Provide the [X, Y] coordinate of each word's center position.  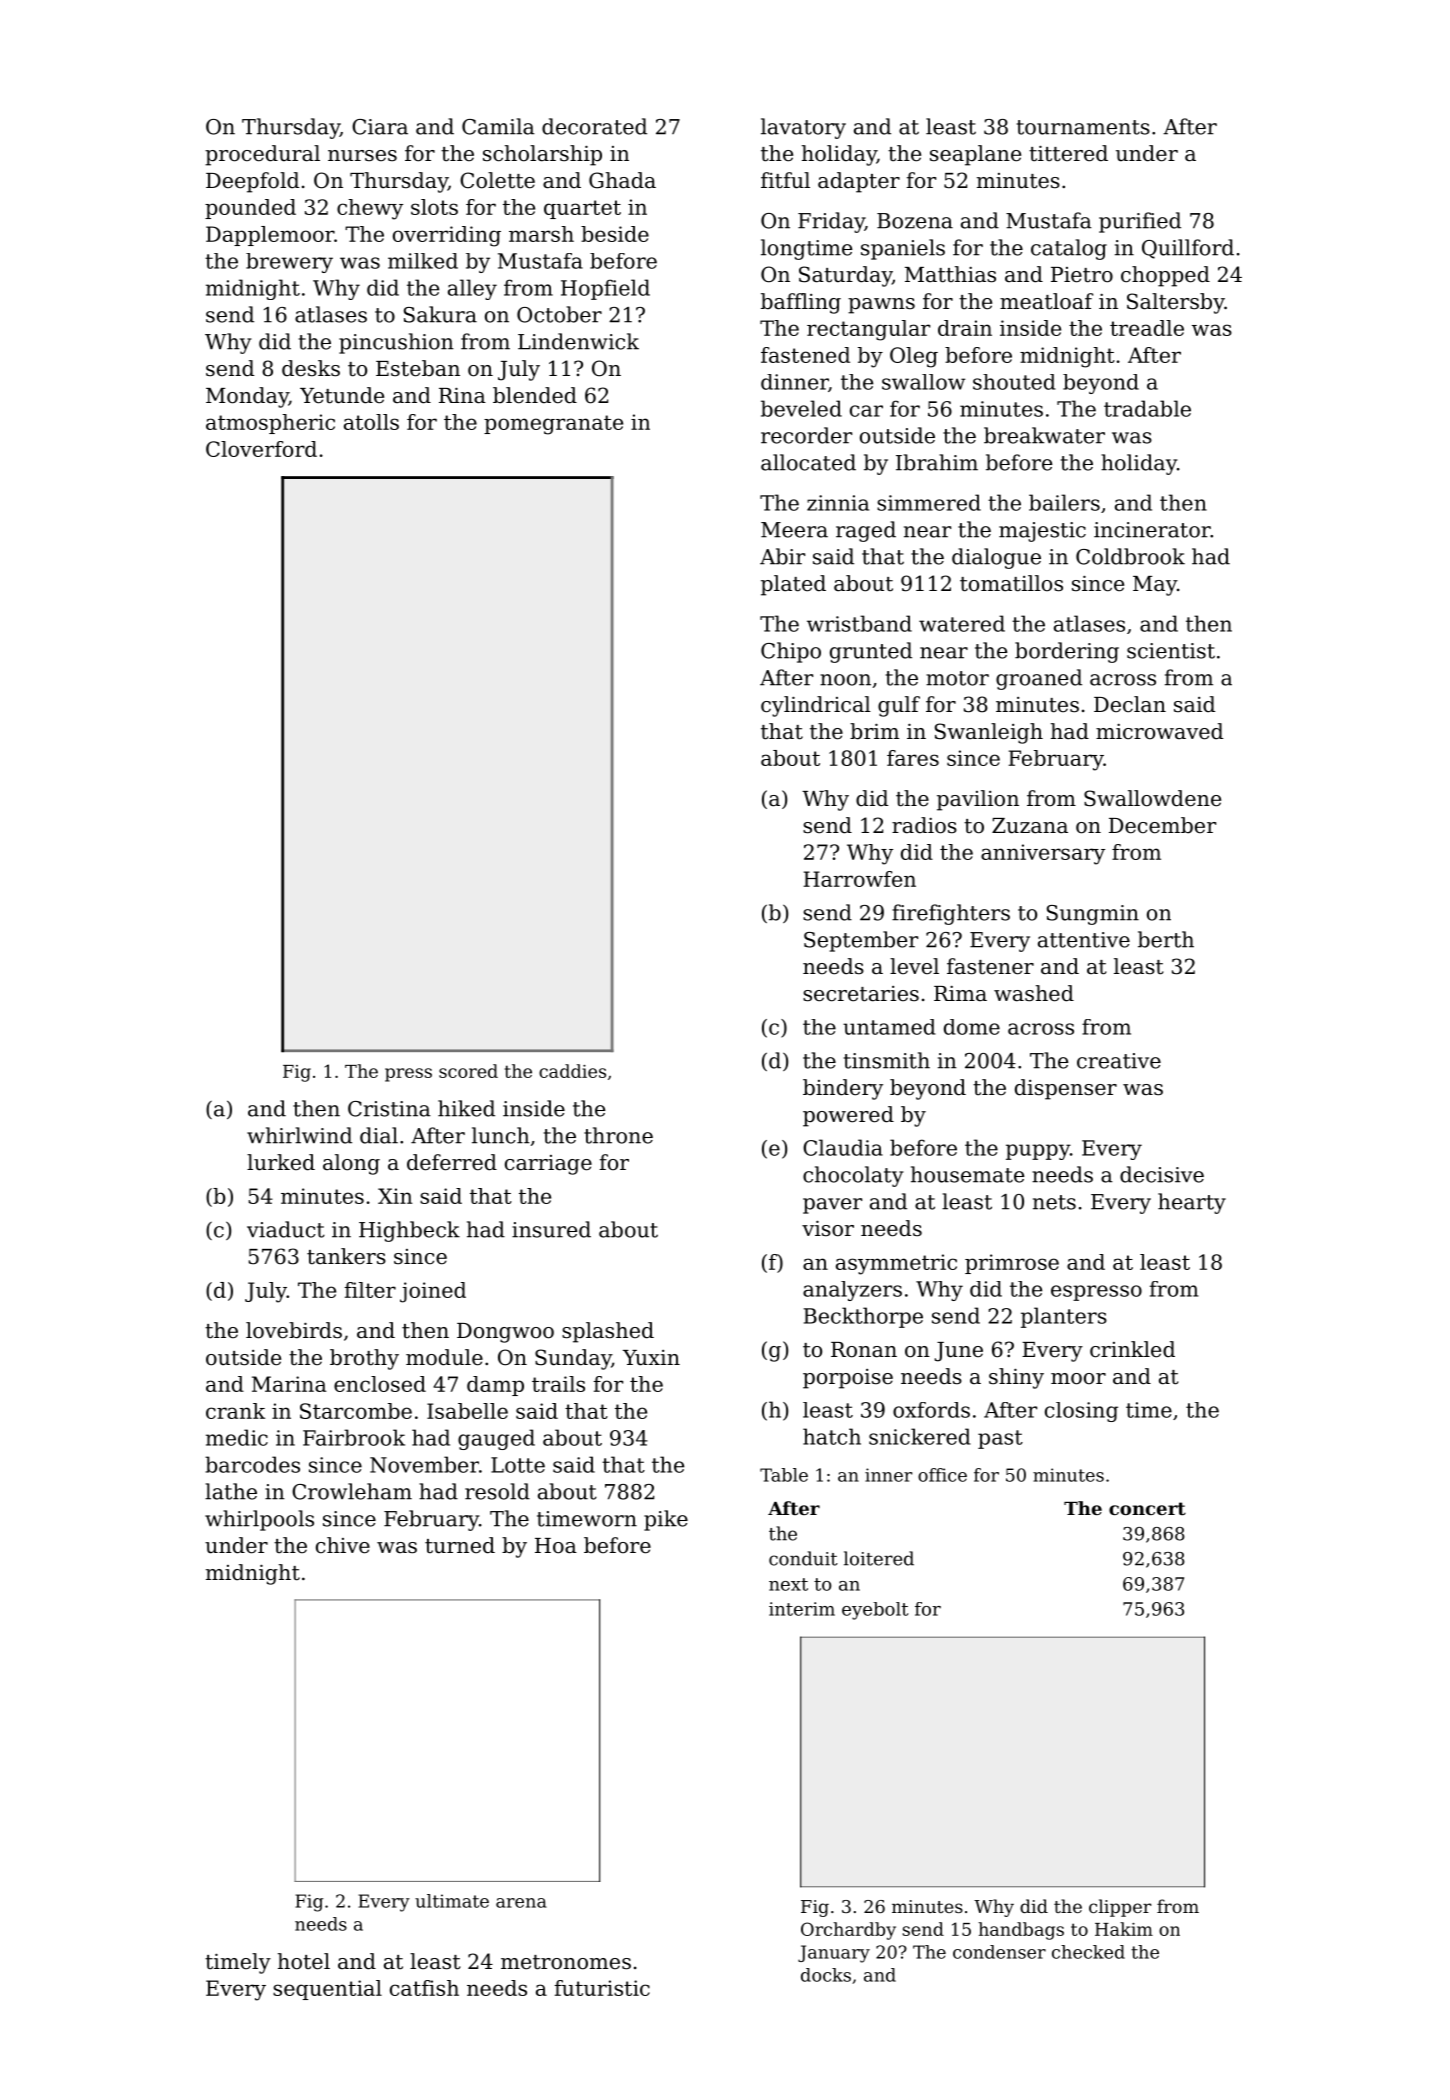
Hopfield [605, 289]
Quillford [1188, 249]
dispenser [1066, 1089]
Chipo [791, 652]
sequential [327, 1990]
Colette [497, 180]
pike [666, 1520]
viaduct [286, 1229]
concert [1147, 1508]
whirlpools [259, 1520]
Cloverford [261, 449]
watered [962, 623]
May [1155, 586]
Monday [247, 397]
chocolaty [853, 1176]
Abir [782, 556]
